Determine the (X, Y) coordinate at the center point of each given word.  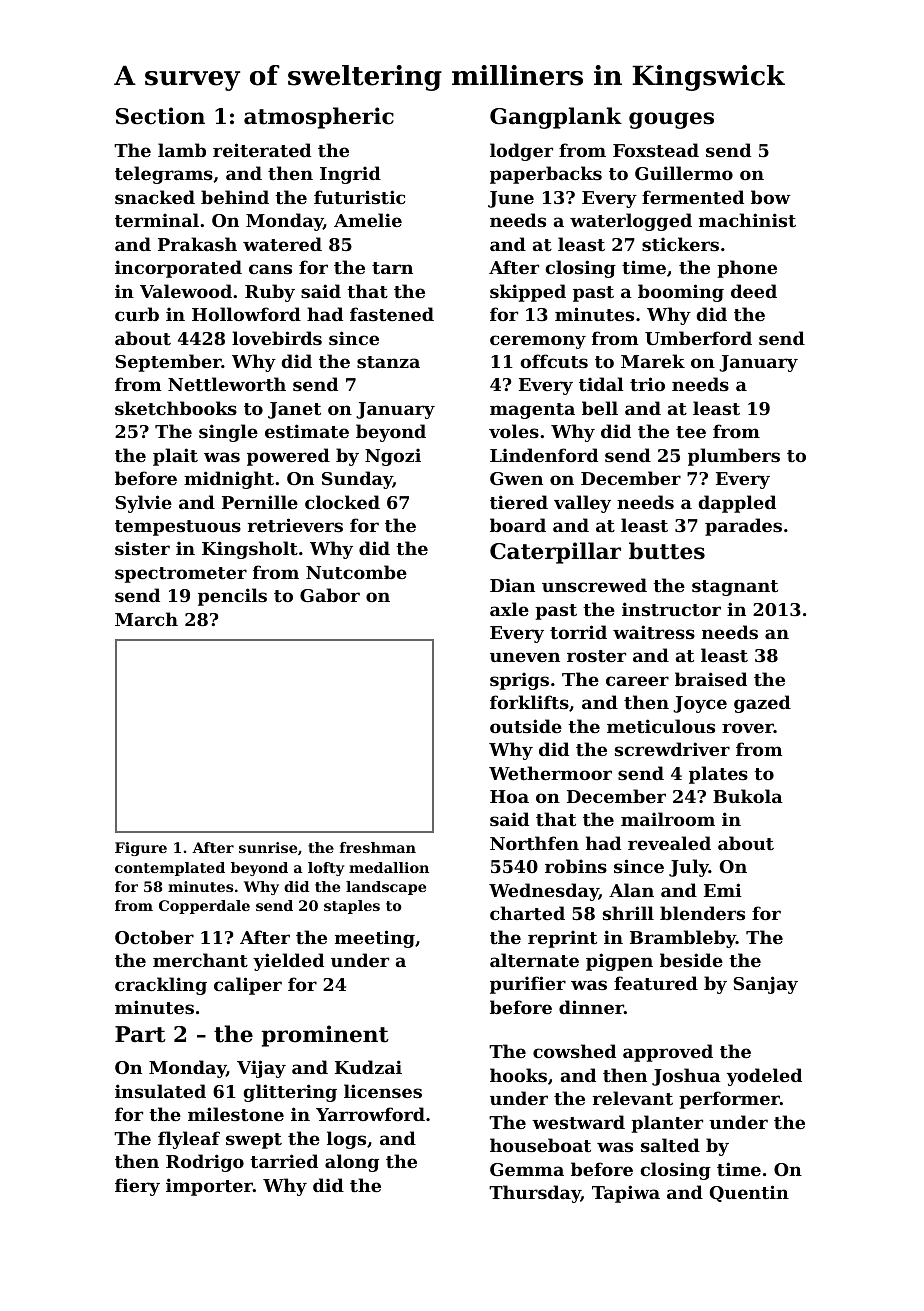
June (511, 199)
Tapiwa (626, 1194)
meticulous (661, 726)
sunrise (268, 847)
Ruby (270, 293)
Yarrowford (370, 1114)
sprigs (519, 681)
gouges (671, 120)
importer (209, 1187)
